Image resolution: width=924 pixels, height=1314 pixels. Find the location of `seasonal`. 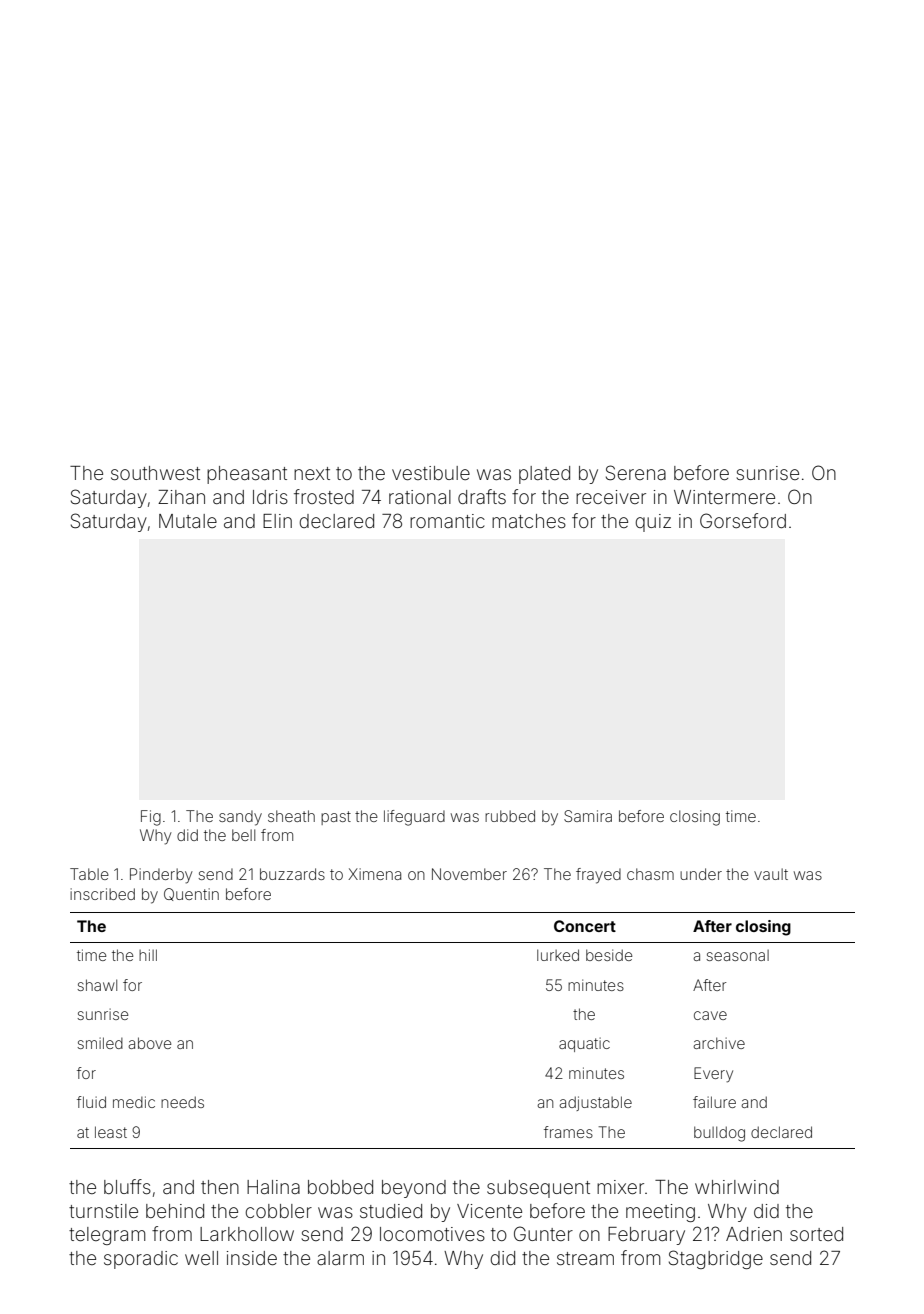

seasonal is located at coordinates (737, 955).
